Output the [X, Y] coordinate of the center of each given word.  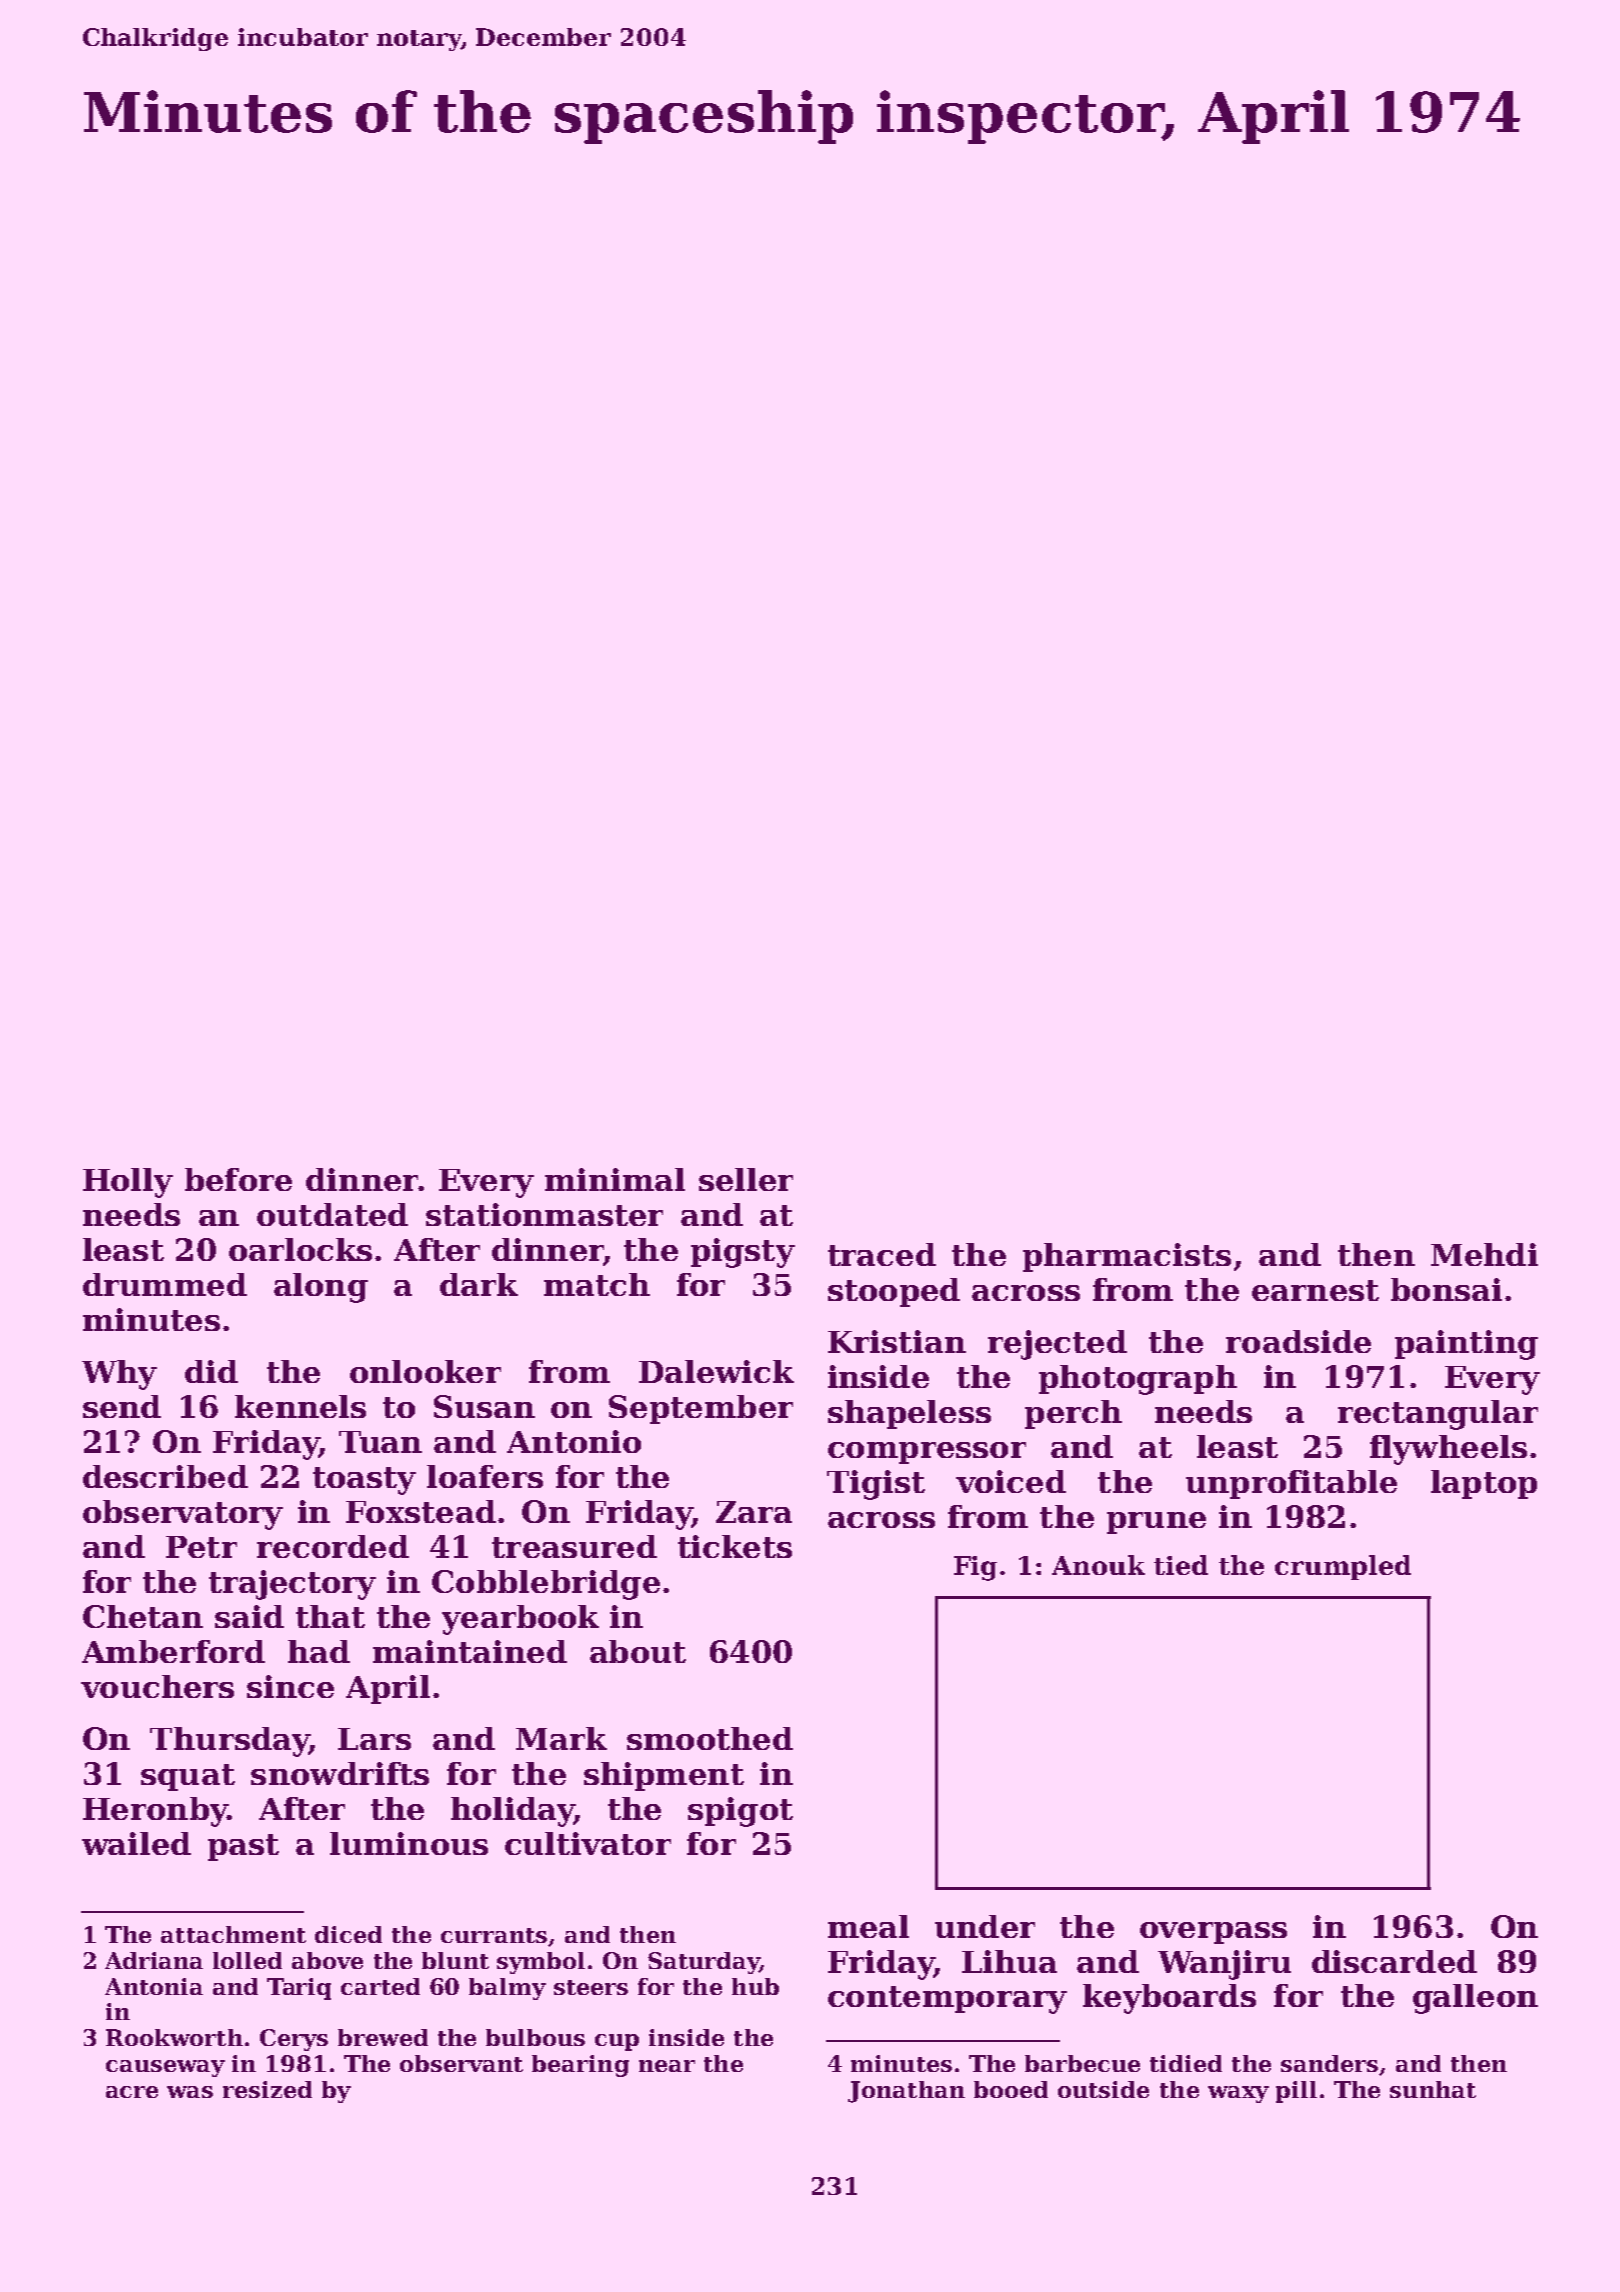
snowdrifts [340, 1773]
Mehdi [1484, 1254]
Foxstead [421, 1511]
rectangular [1438, 1415]
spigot [740, 1812]
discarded [1394, 1961]
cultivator [588, 1843]
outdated [332, 1214]
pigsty [743, 1253]
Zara [754, 1512]
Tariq [299, 1989]
